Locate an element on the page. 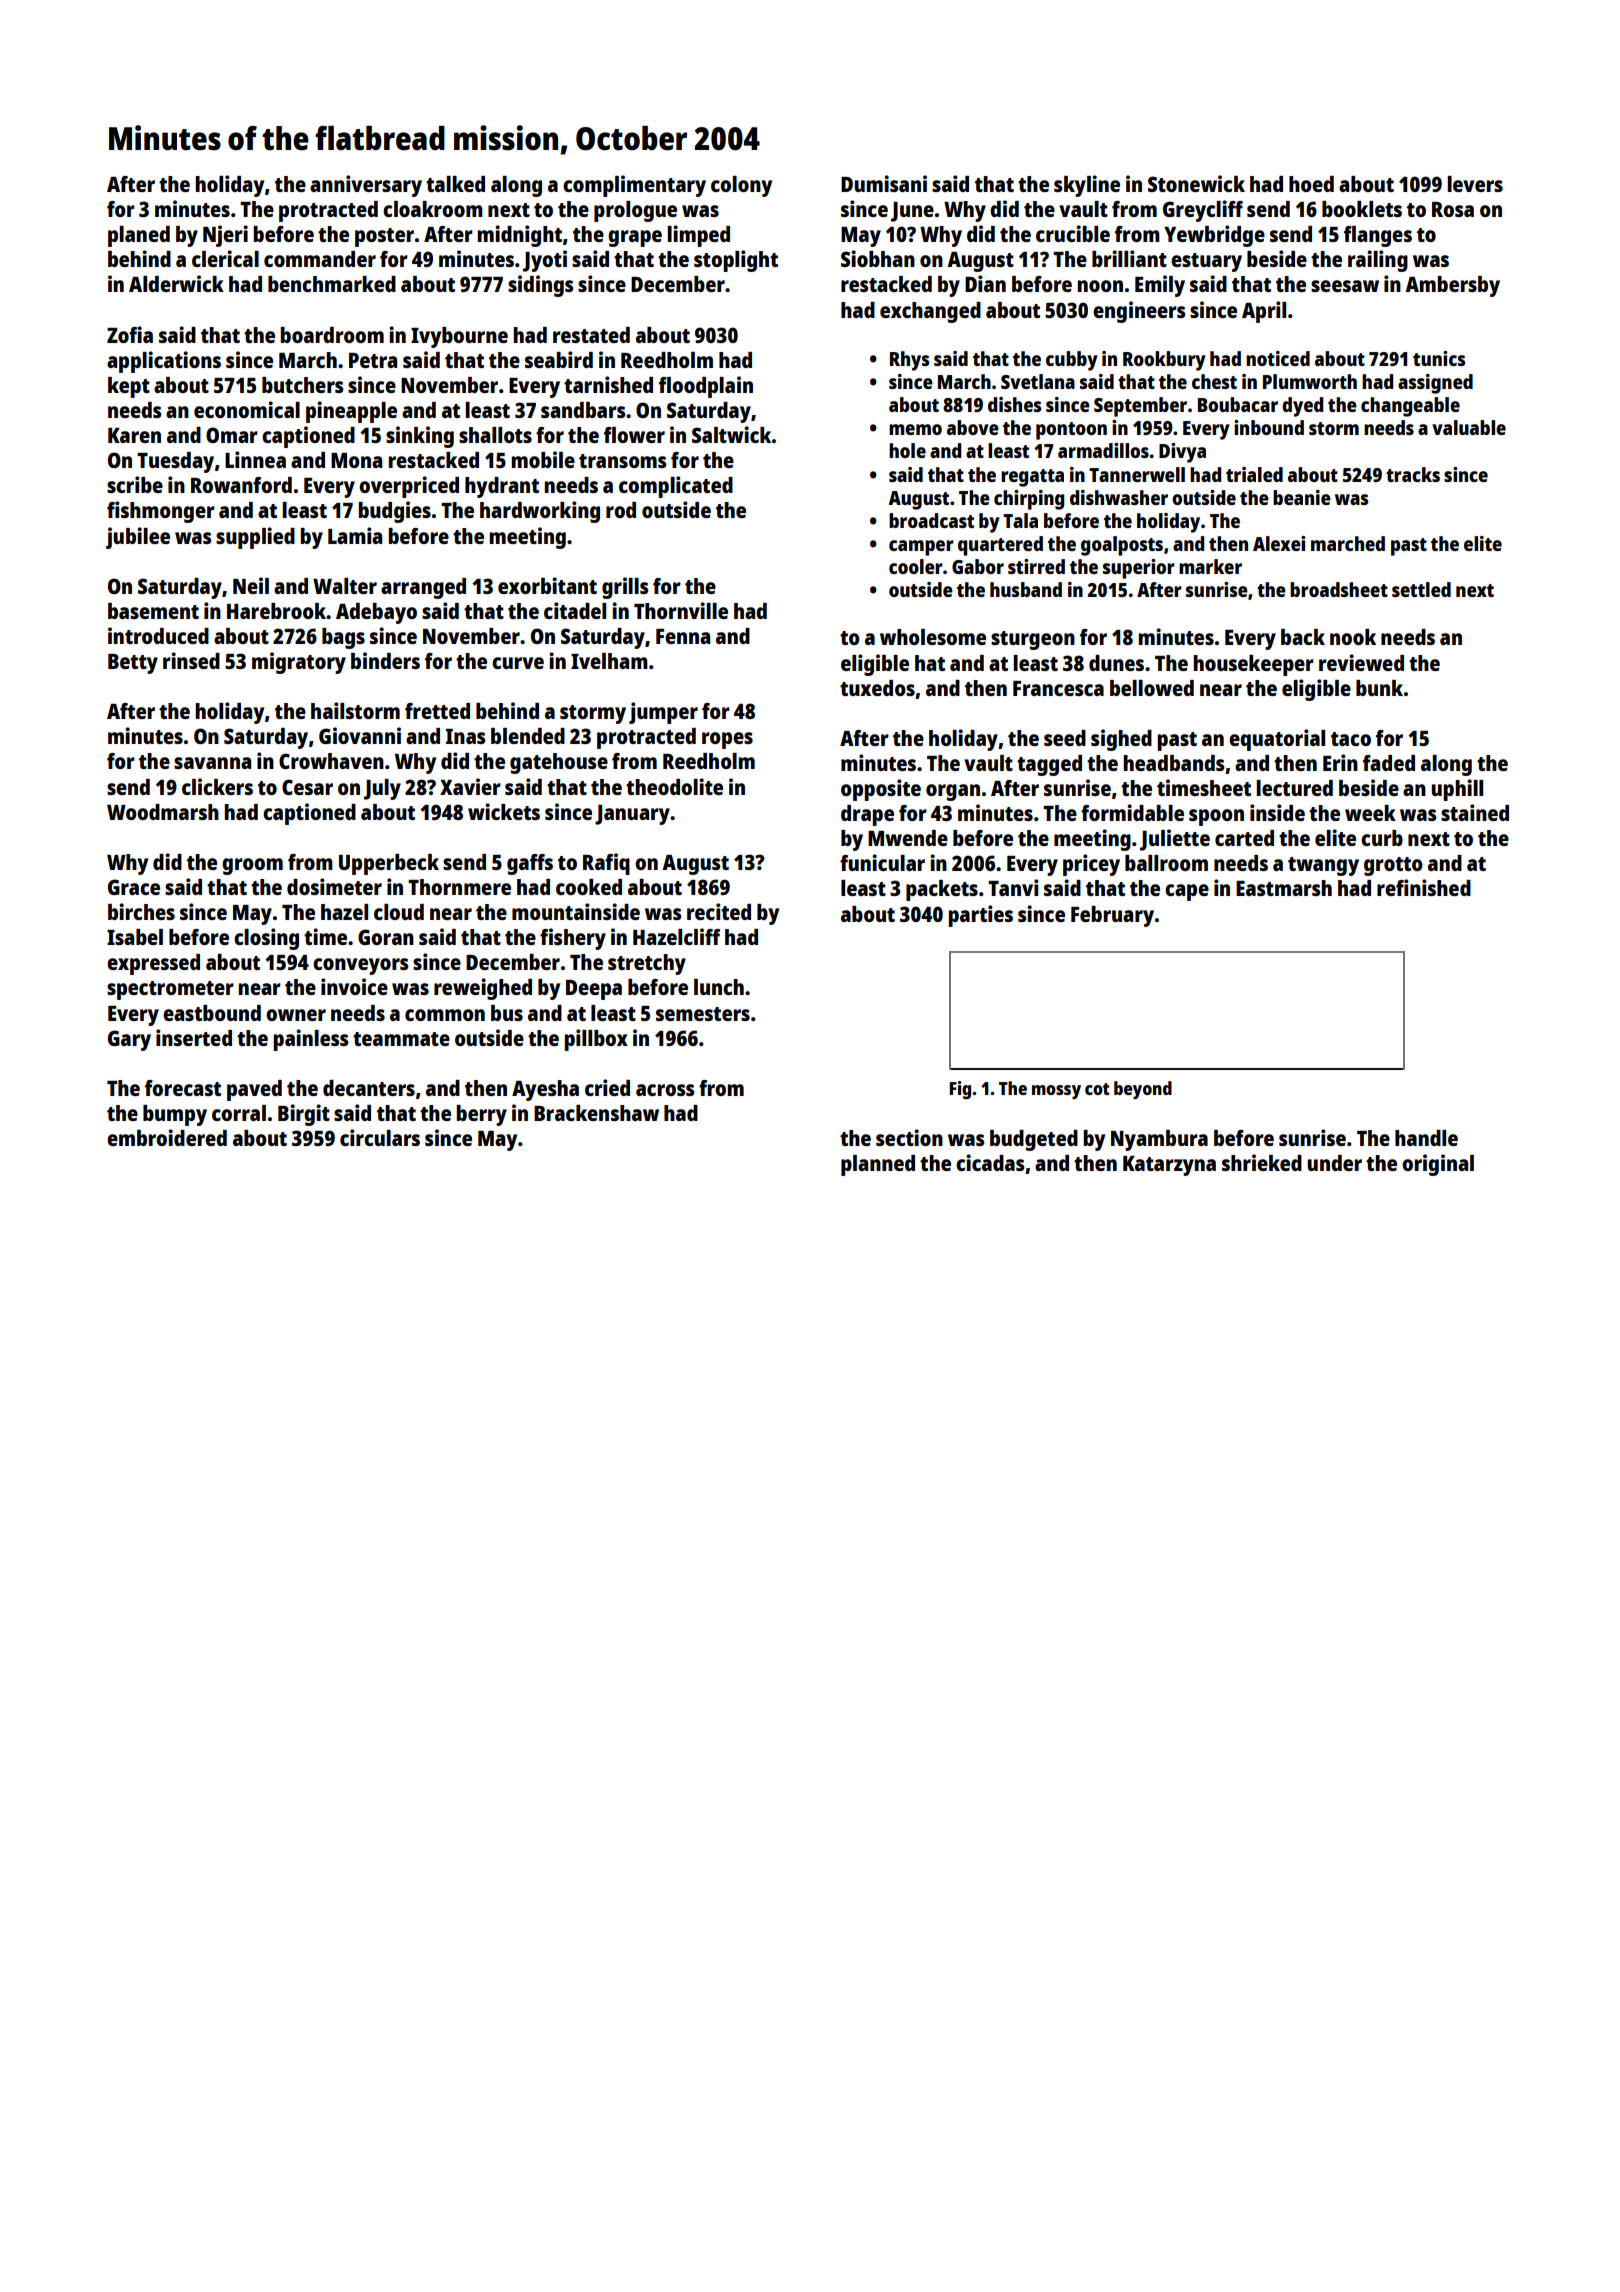 This document has width=1620, height=2292. sturgeon is located at coordinates (1033, 640).
